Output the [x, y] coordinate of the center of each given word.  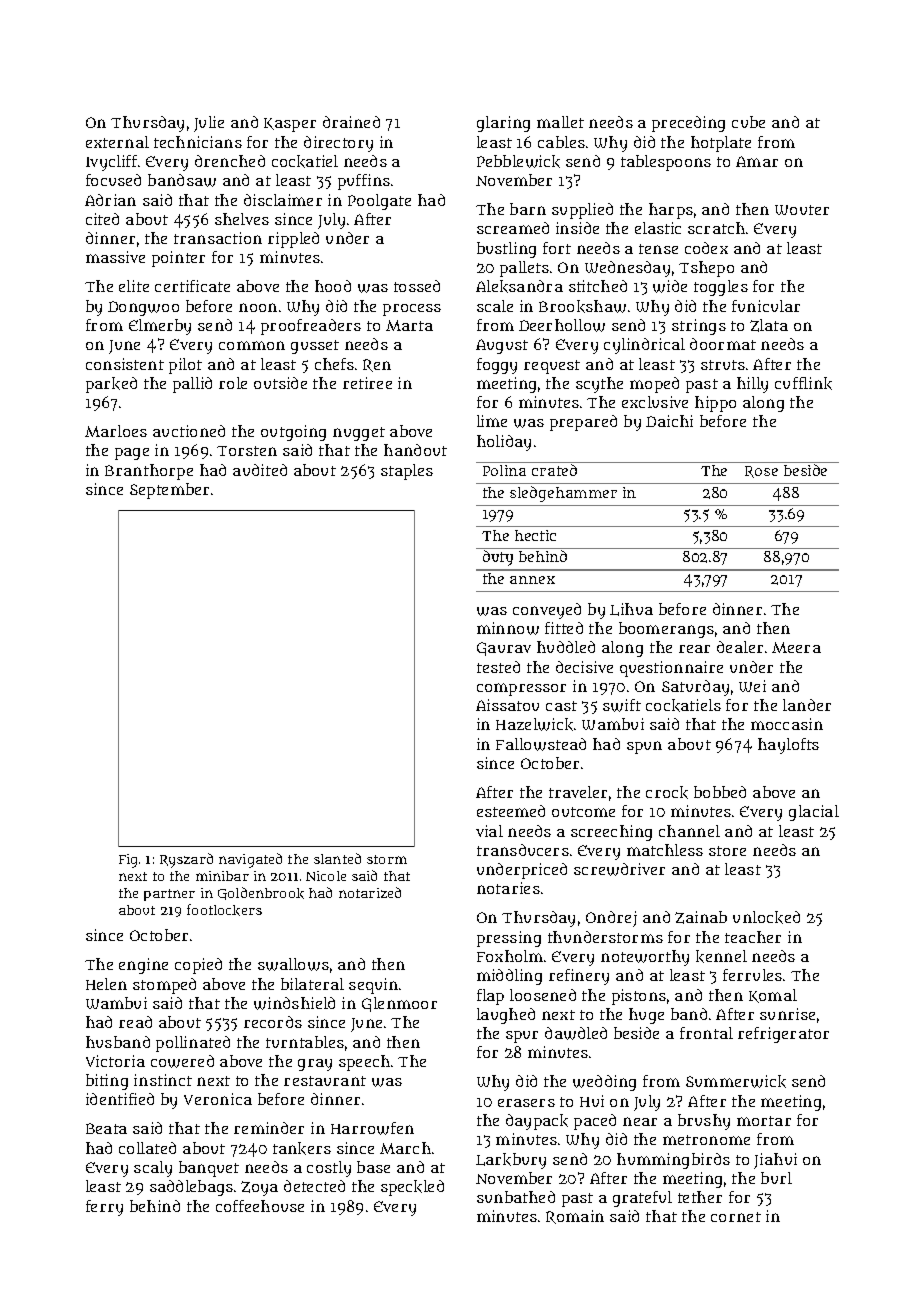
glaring [503, 124]
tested [498, 667]
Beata [106, 1128]
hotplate [721, 144]
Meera [796, 647]
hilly [752, 385]
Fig [128, 861]
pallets [524, 269]
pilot [185, 366]
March [405, 1148]
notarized [370, 892]
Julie [209, 124]
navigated [250, 860]
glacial [814, 813]
